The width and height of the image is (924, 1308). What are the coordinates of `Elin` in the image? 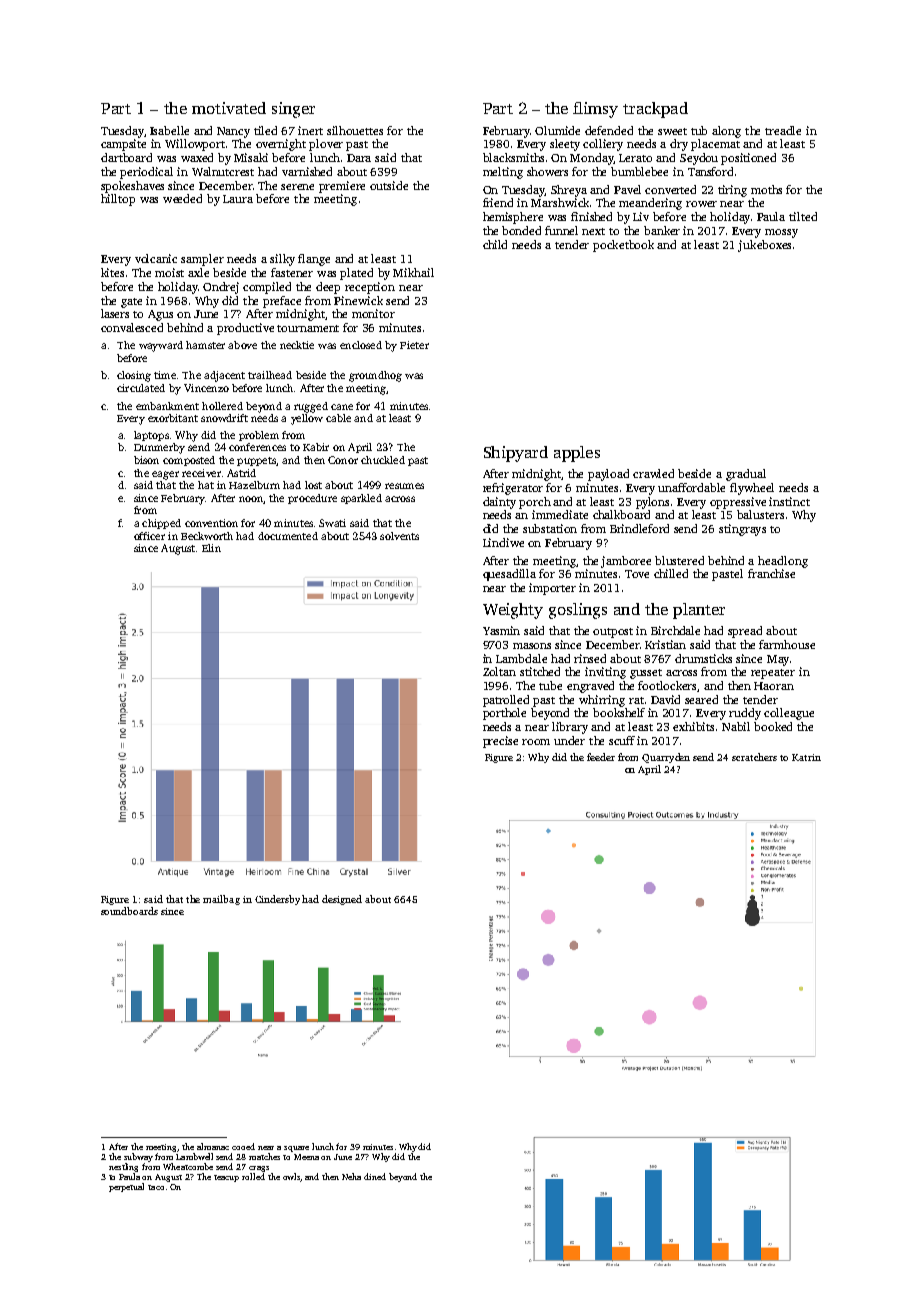 It's located at (211, 548).
